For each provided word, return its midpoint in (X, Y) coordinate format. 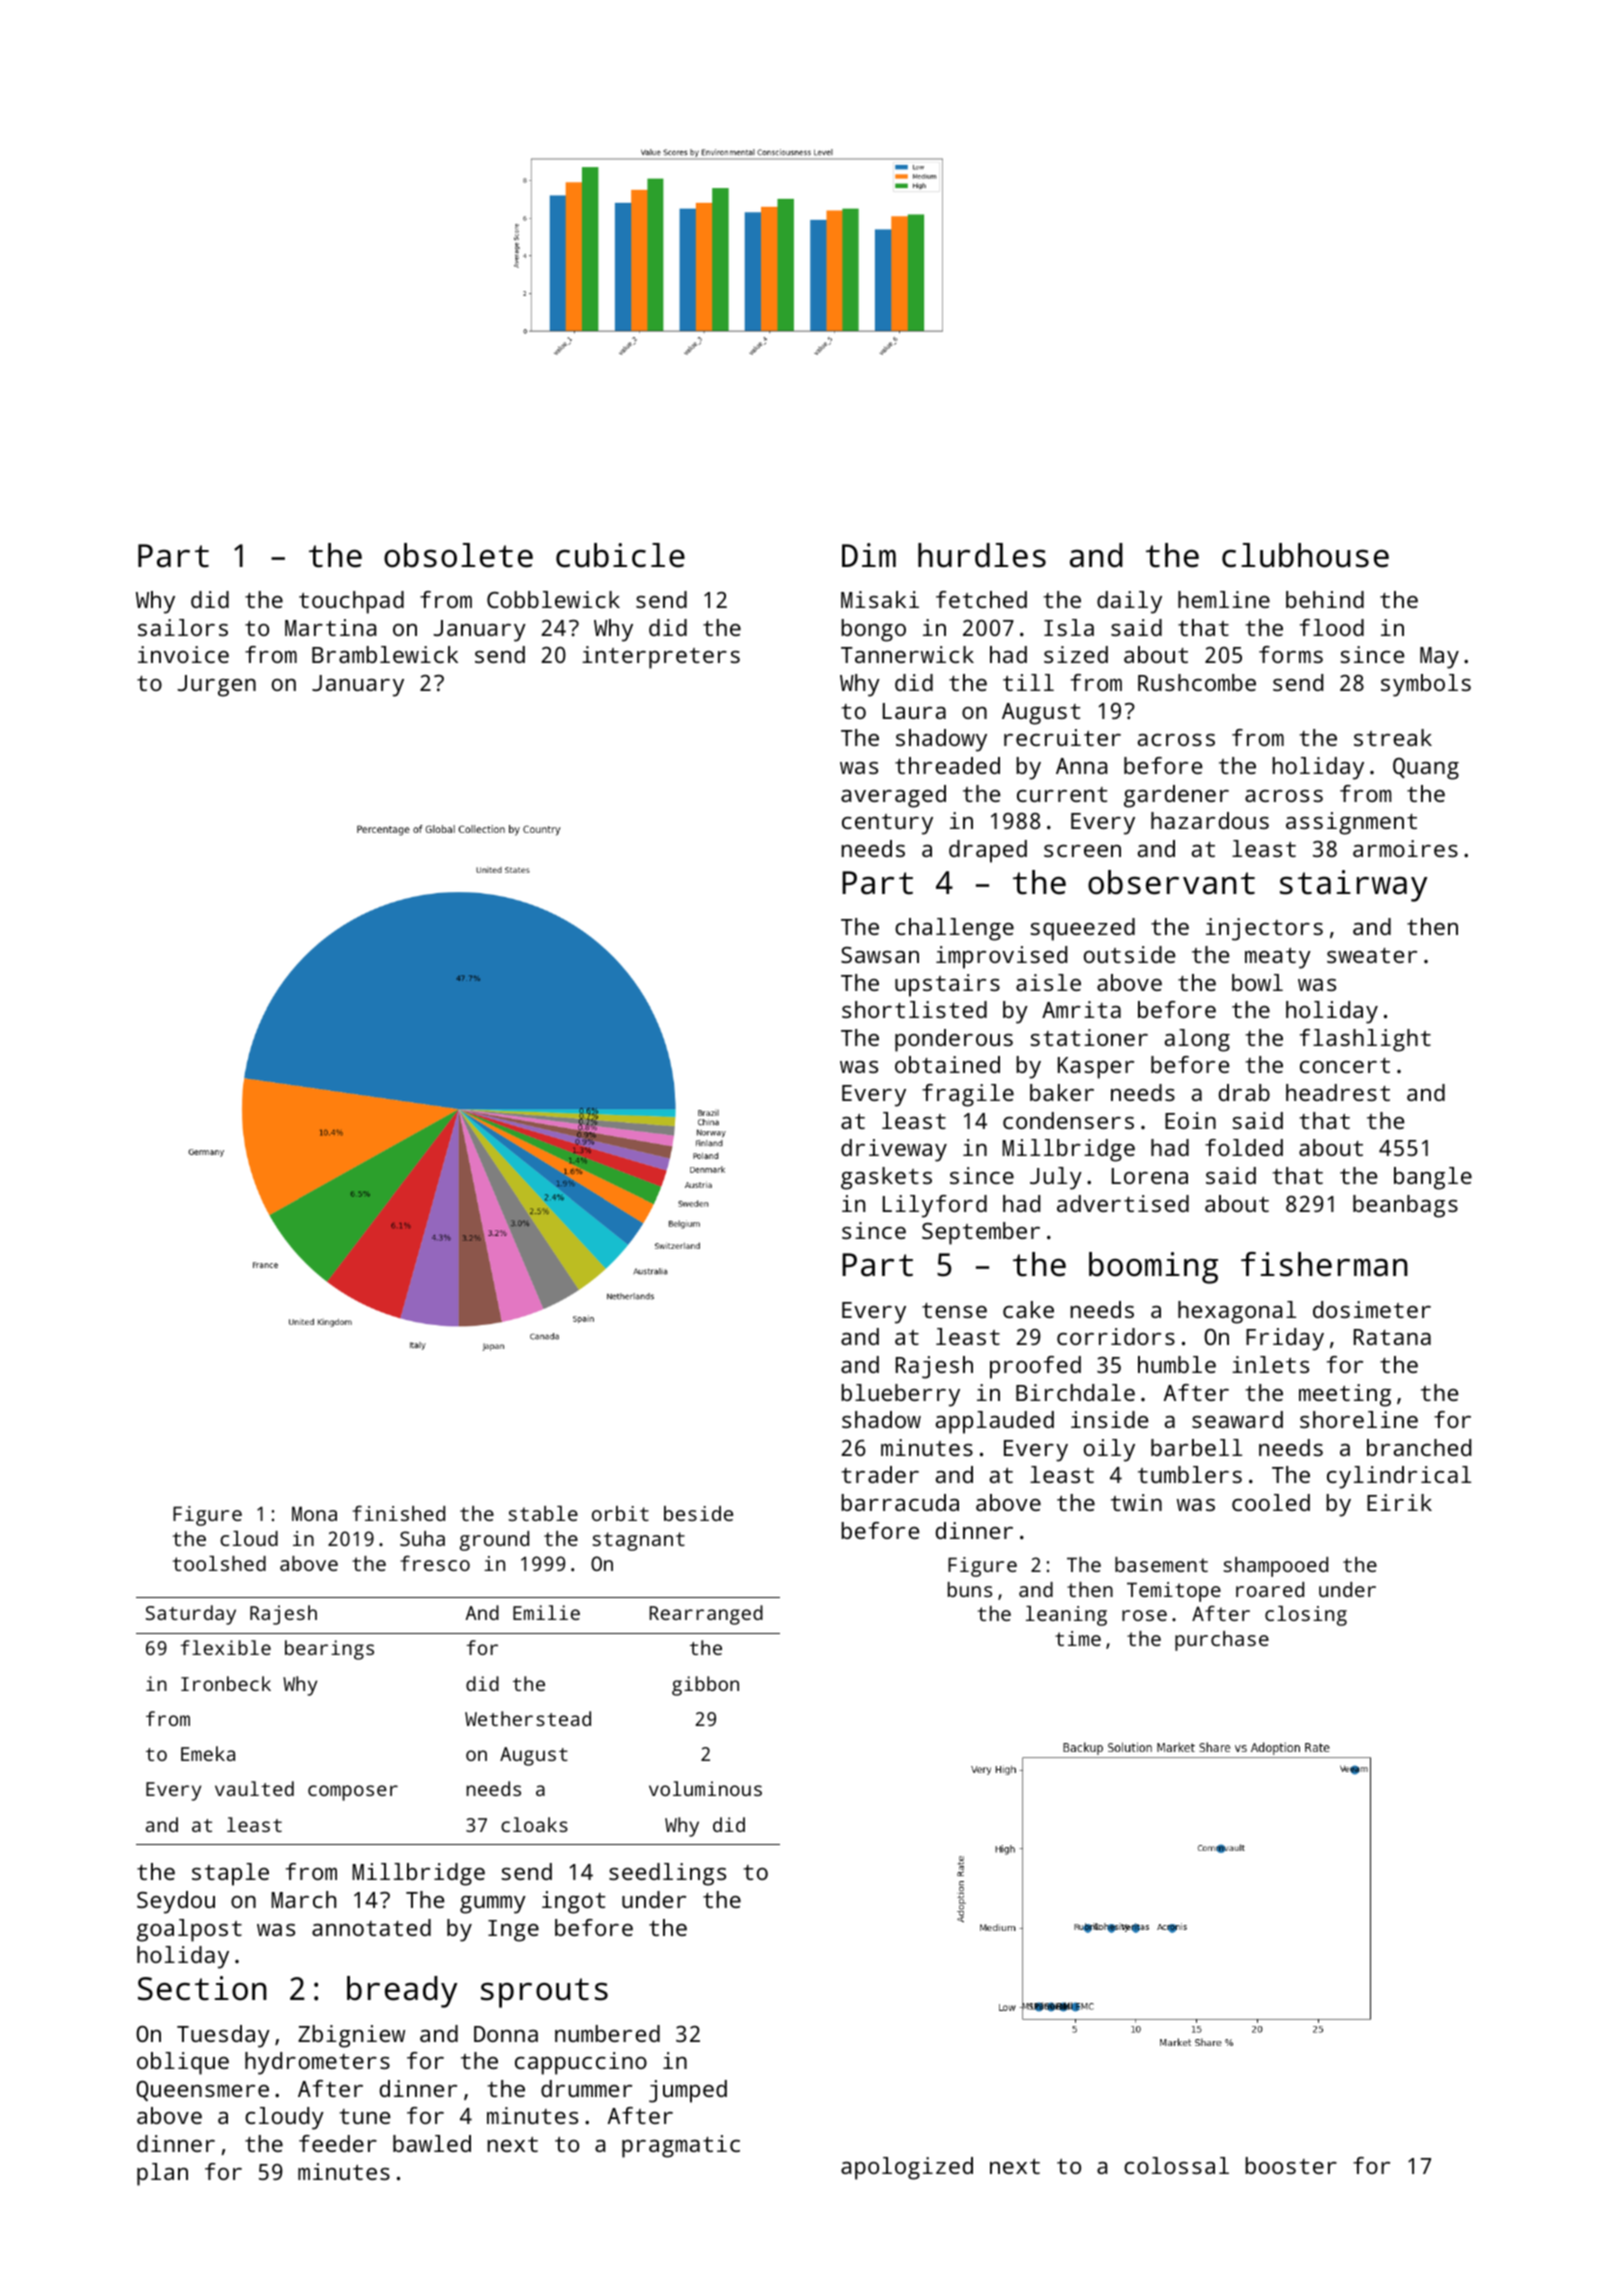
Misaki (880, 599)
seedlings (667, 1874)
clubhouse (1305, 555)
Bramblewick (385, 654)
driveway (894, 1150)
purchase (1222, 1641)
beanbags (1405, 1206)
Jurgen (216, 686)
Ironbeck (226, 1683)
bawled (432, 2143)
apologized (907, 2168)
